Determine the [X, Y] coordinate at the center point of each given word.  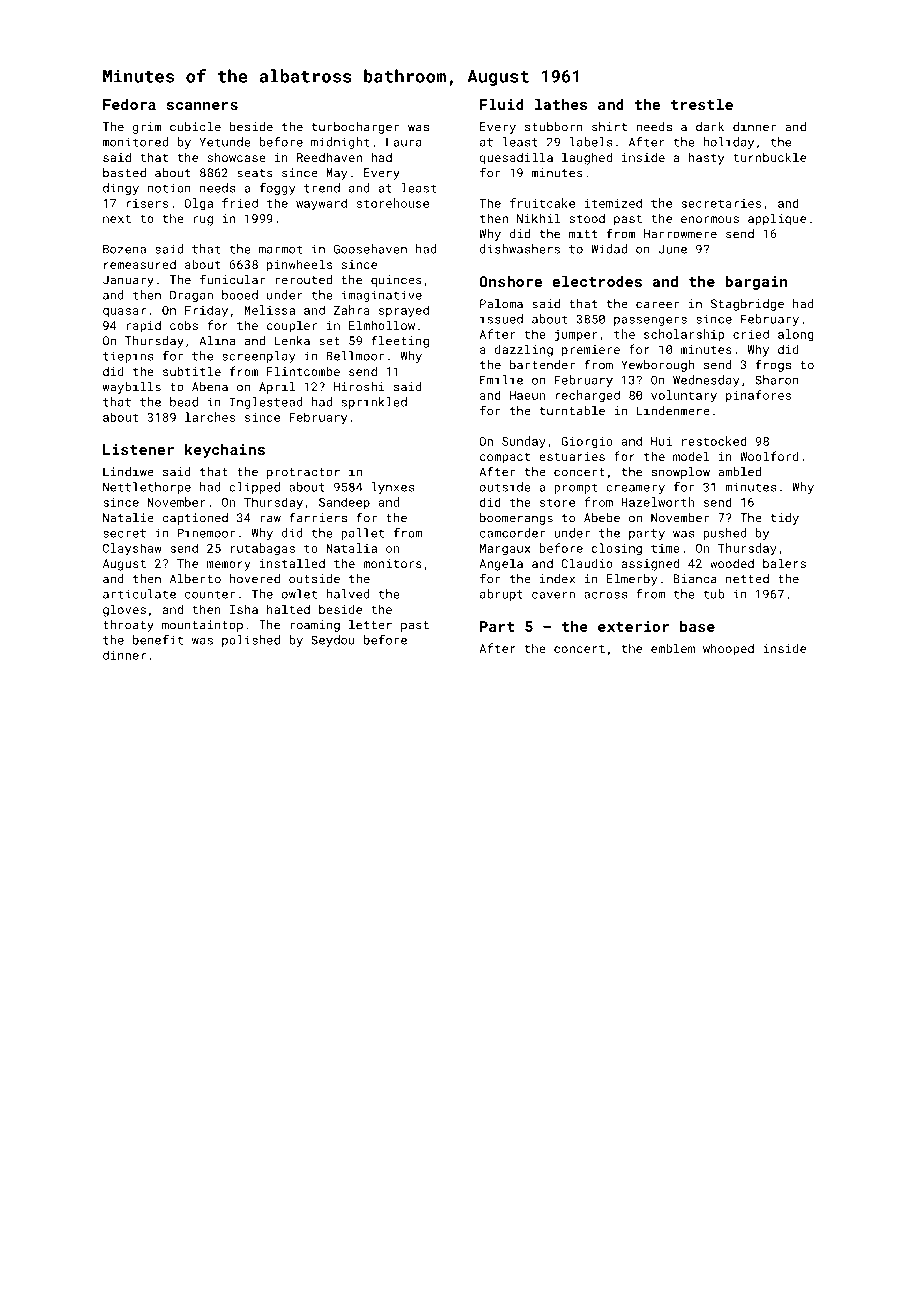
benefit [158, 640]
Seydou [333, 641]
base [697, 626]
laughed [587, 158]
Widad [609, 249]
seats [255, 173]
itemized [613, 203]
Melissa [269, 310]
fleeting [400, 341]
